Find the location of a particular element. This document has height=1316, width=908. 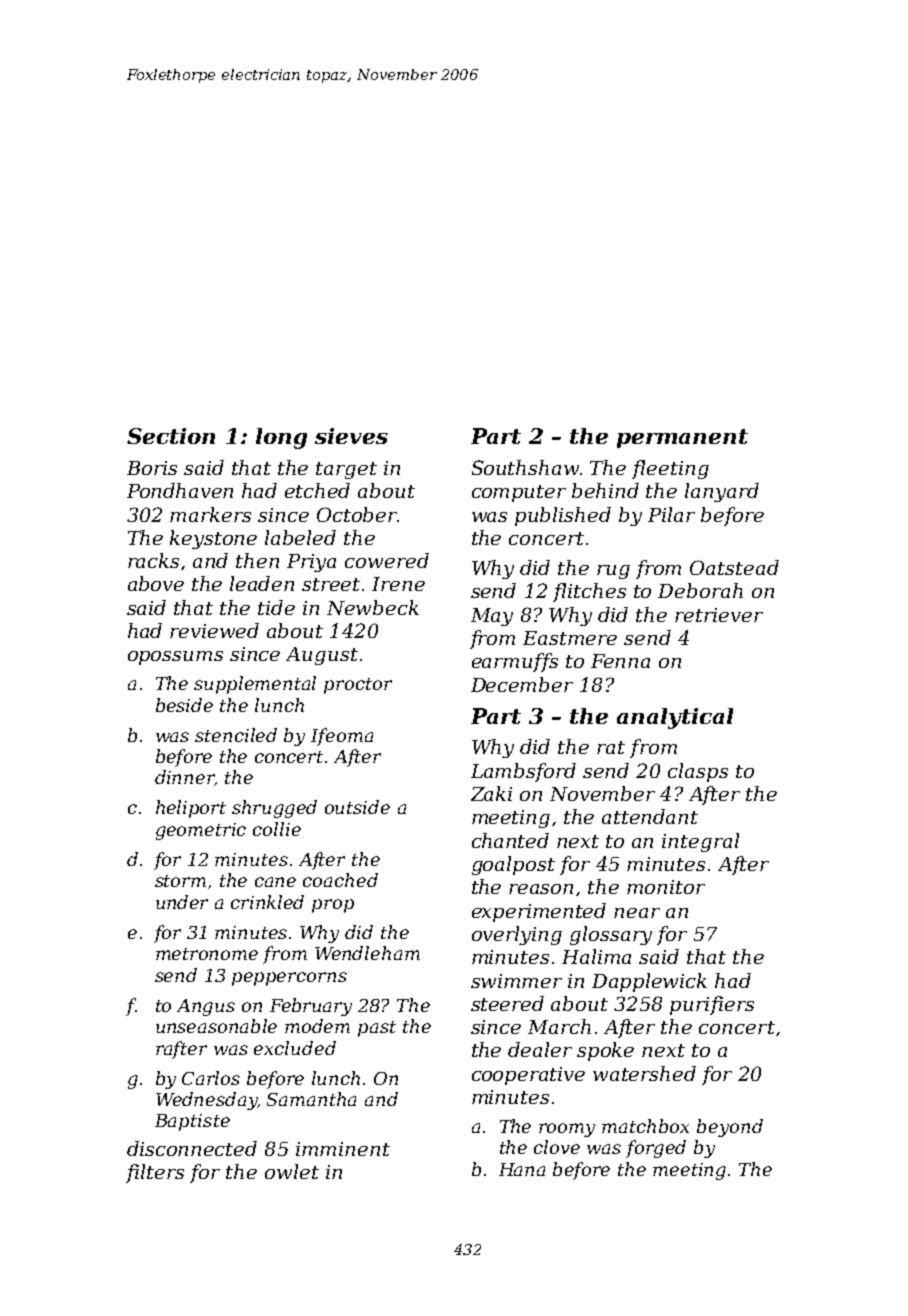

August is located at coordinates (322, 656).
